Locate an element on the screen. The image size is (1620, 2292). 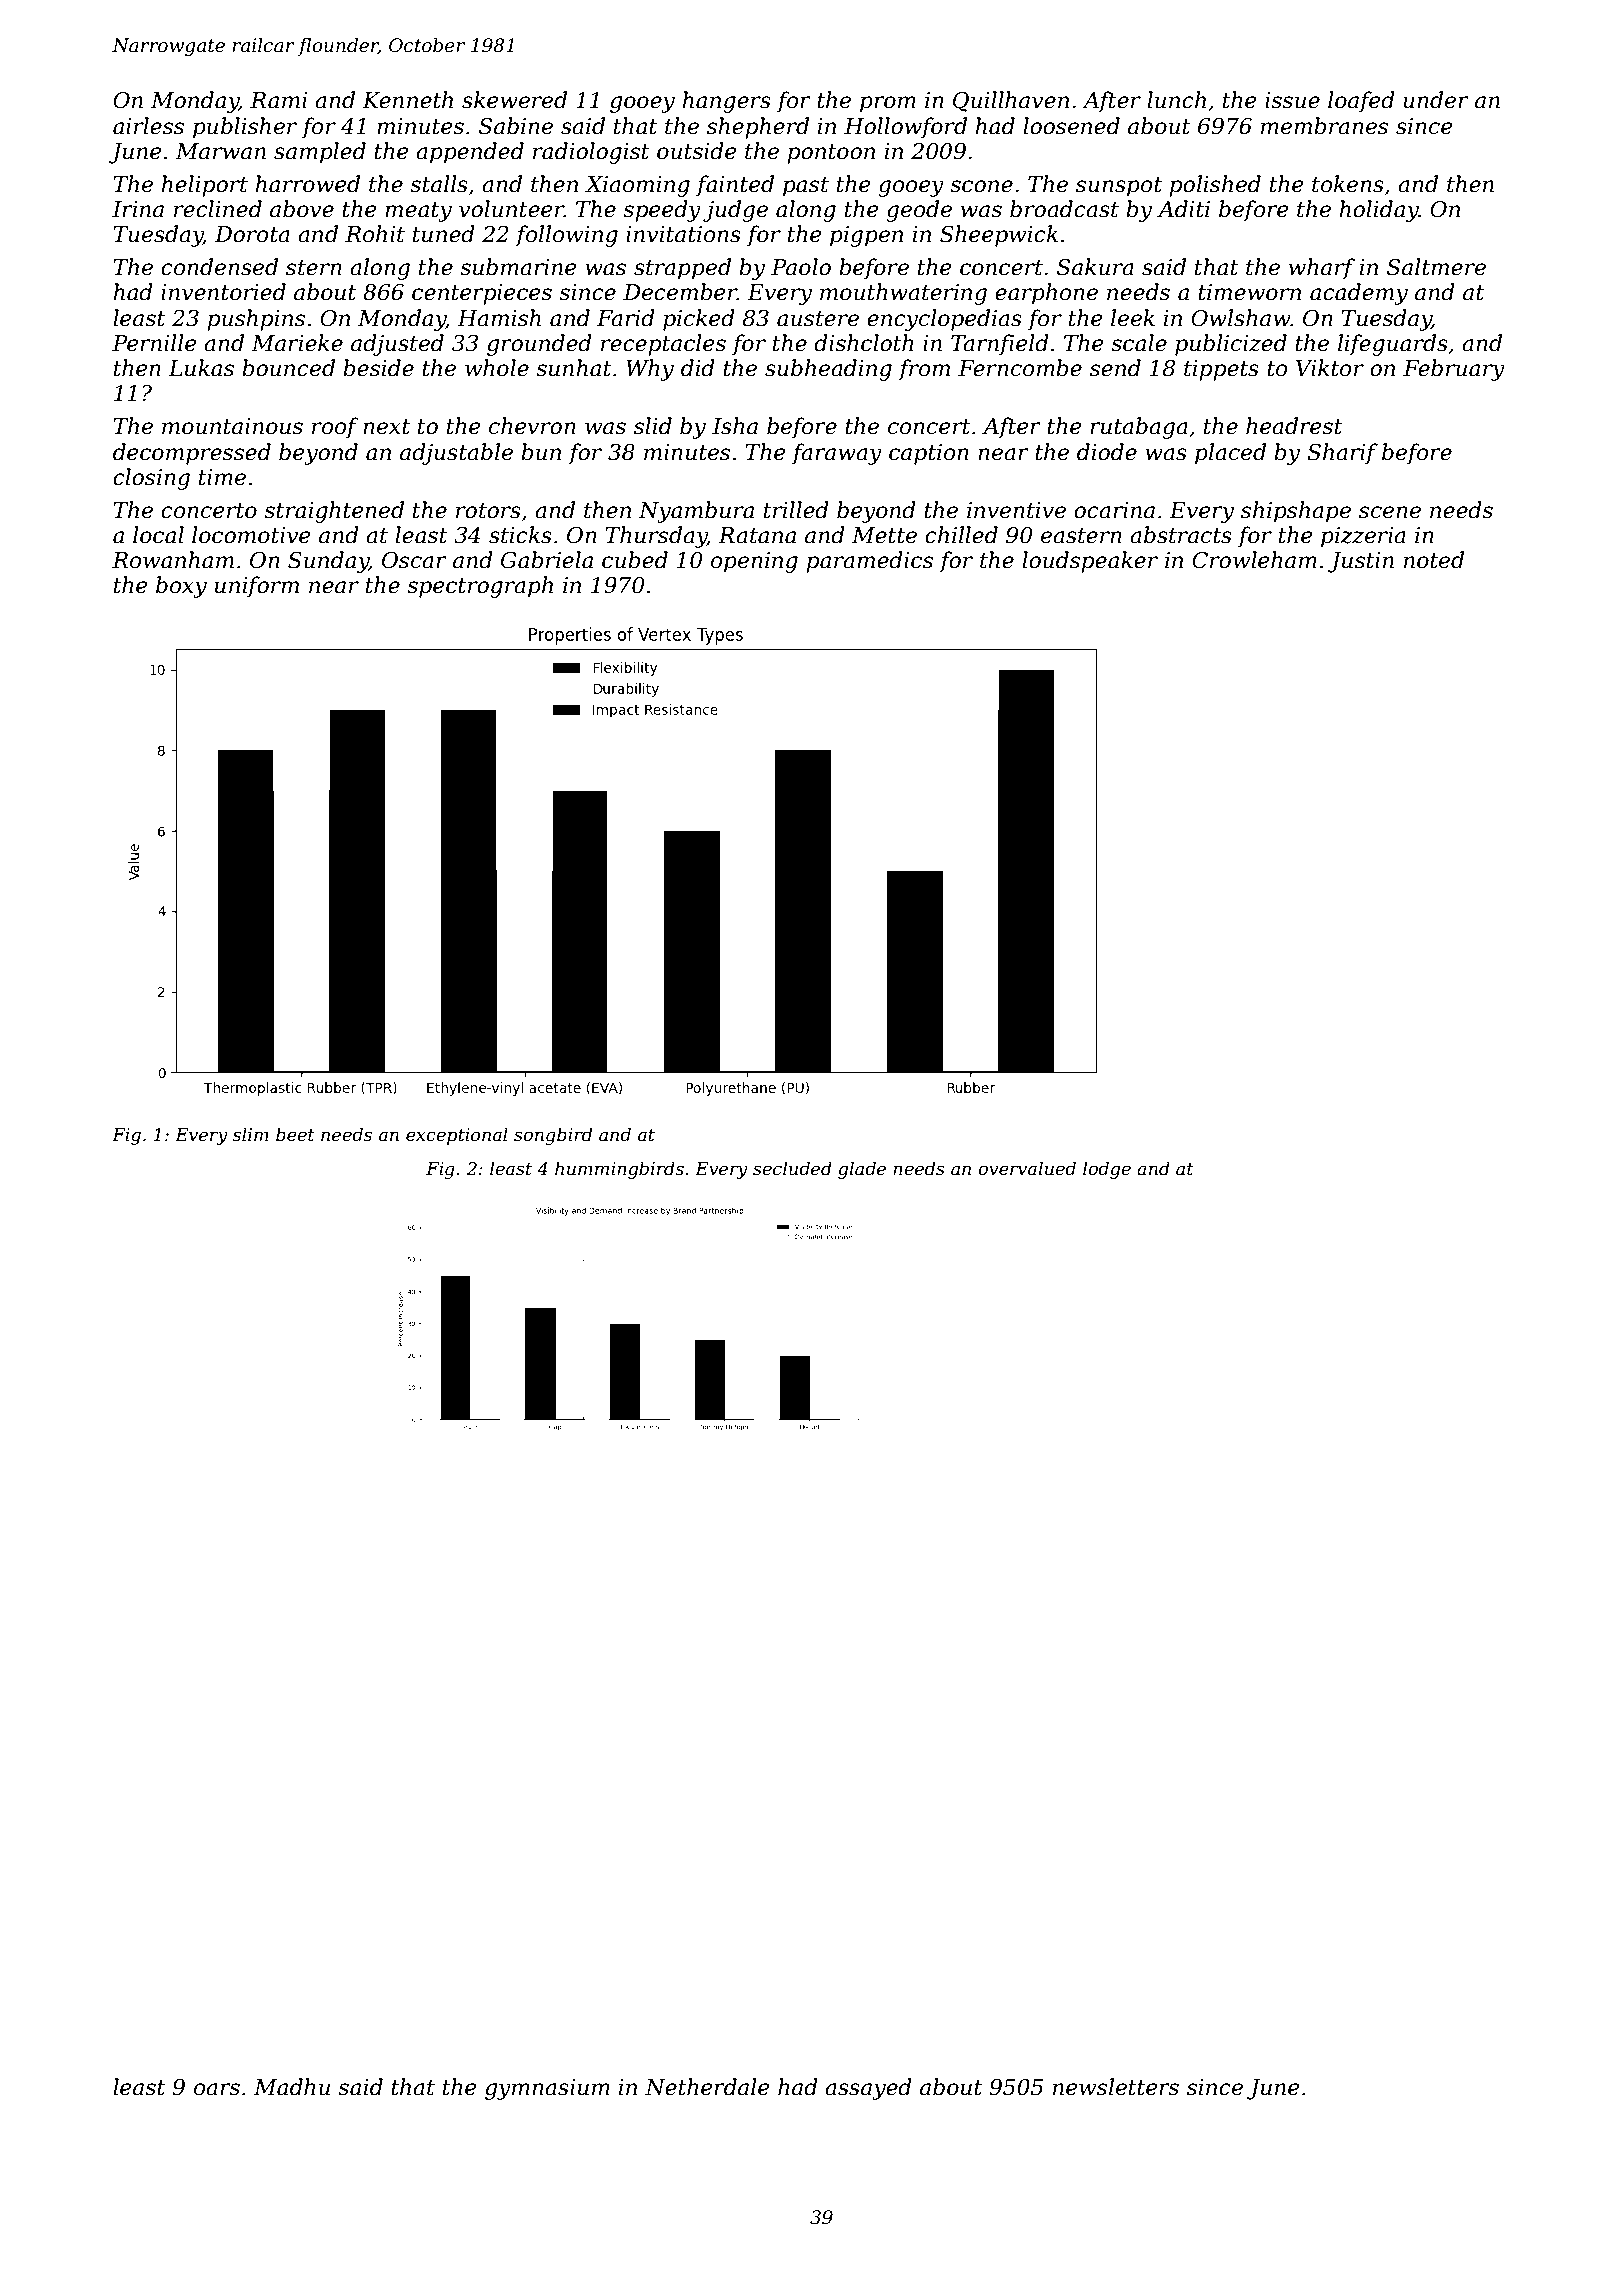
secluded is located at coordinates (792, 1168).
